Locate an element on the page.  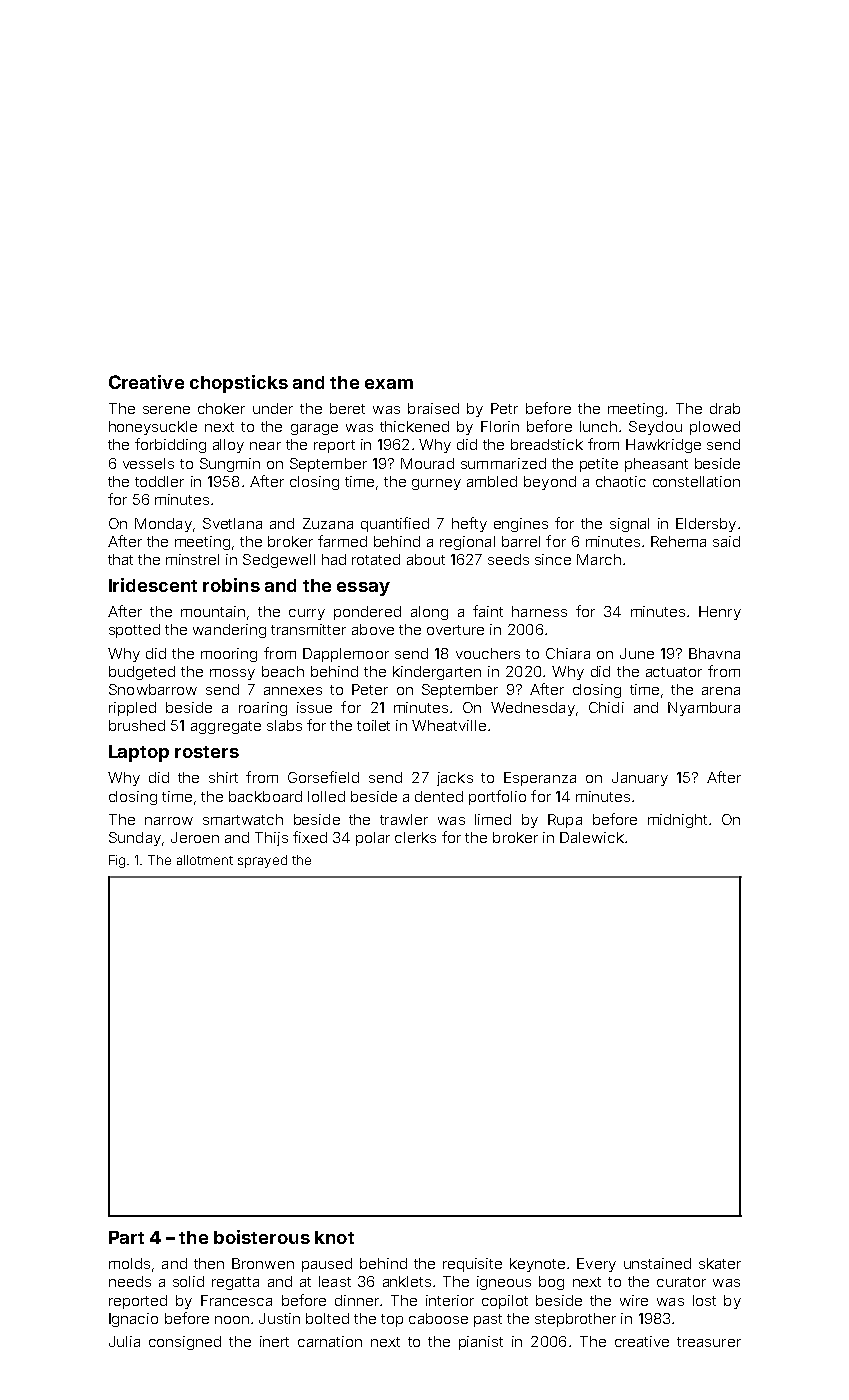
carnation is located at coordinates (330, 1341).
